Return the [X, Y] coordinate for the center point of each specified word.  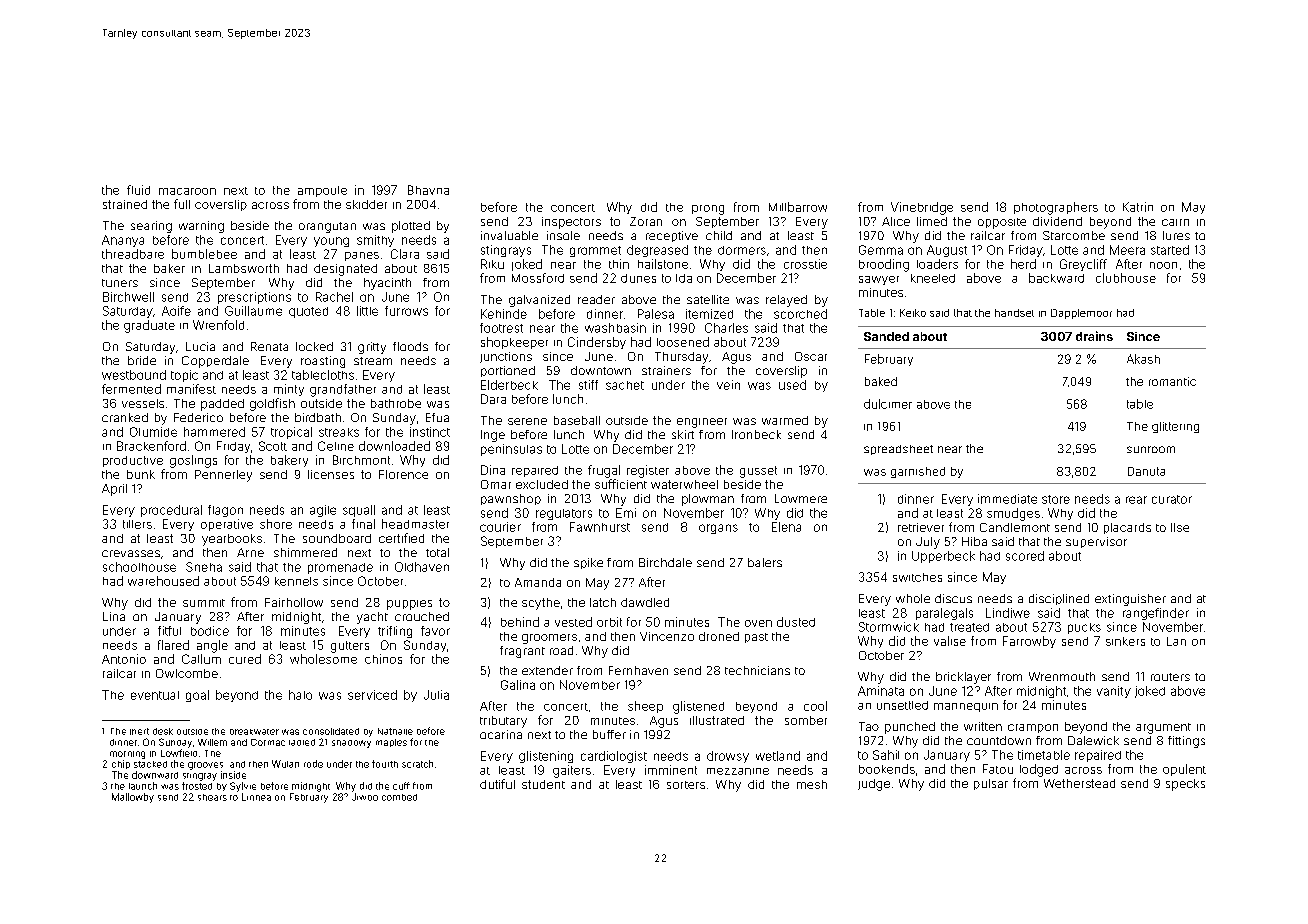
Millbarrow [798, 207]
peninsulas [511, 450]
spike [588, 563]
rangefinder [1156, 614]
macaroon [187, 191]
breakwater [254, 732]
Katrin [1138, 207]
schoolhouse [139, 567]
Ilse [1180, 527]
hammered [214, 432]
